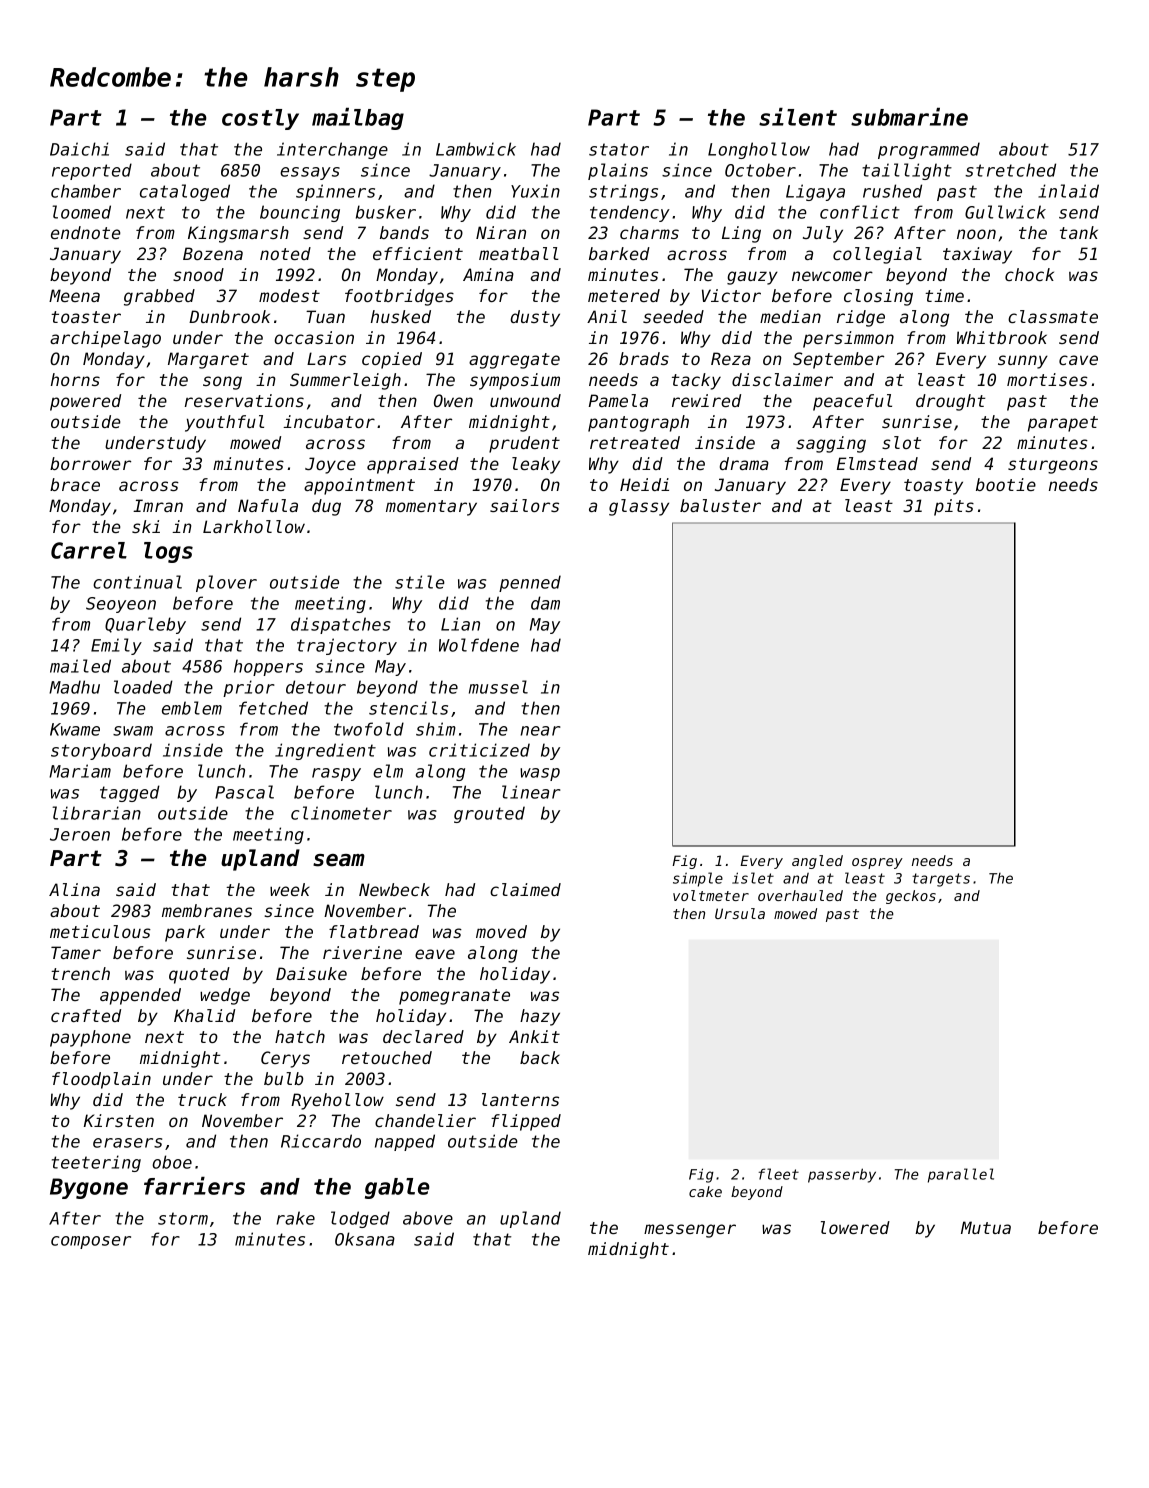 The height and width of the page is (1488, 1149). Describe the element at coordinates (80, 771) in the page. I see `Mariam` at that location.
